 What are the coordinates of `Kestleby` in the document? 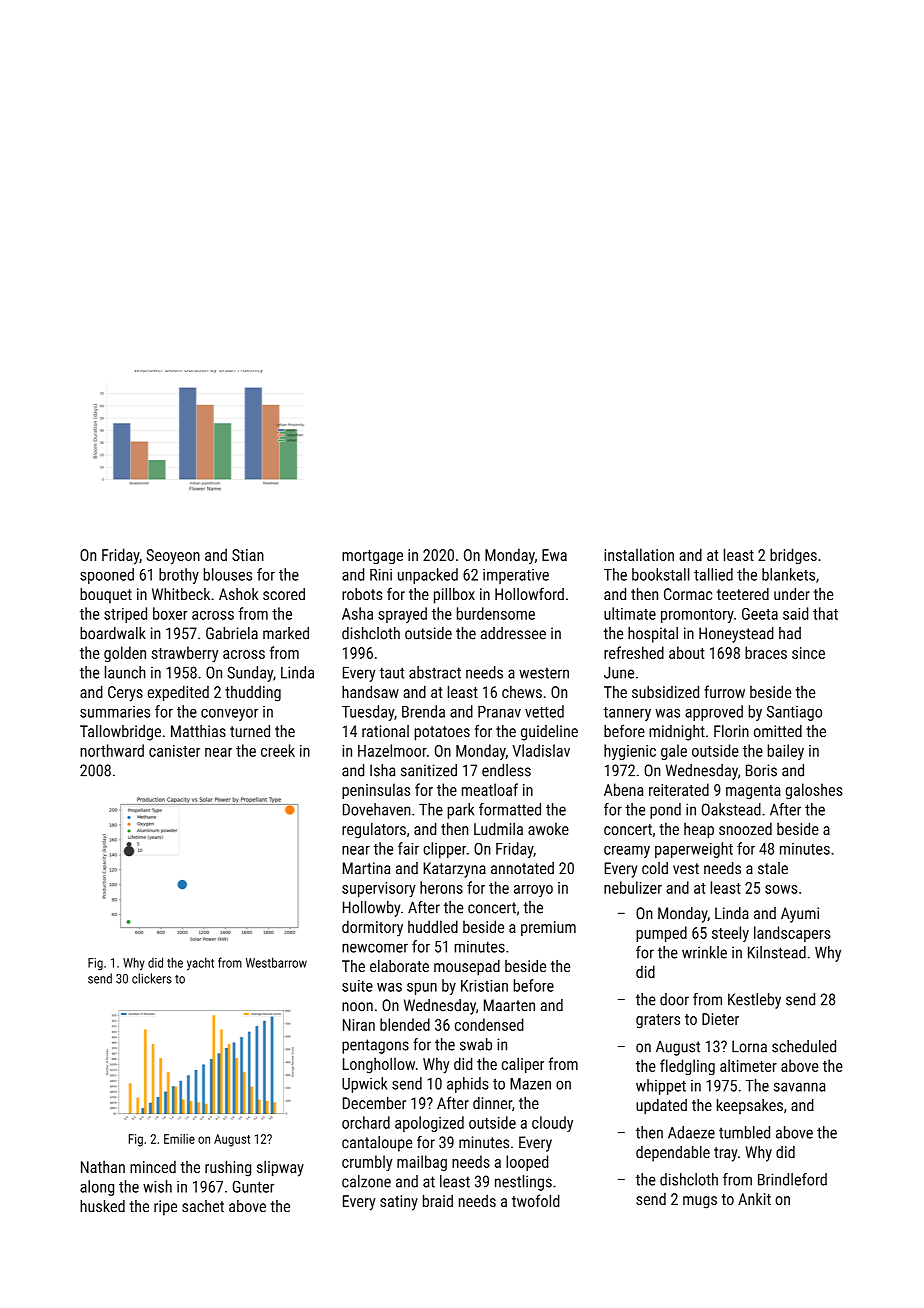 It's located at (754, 1001).
